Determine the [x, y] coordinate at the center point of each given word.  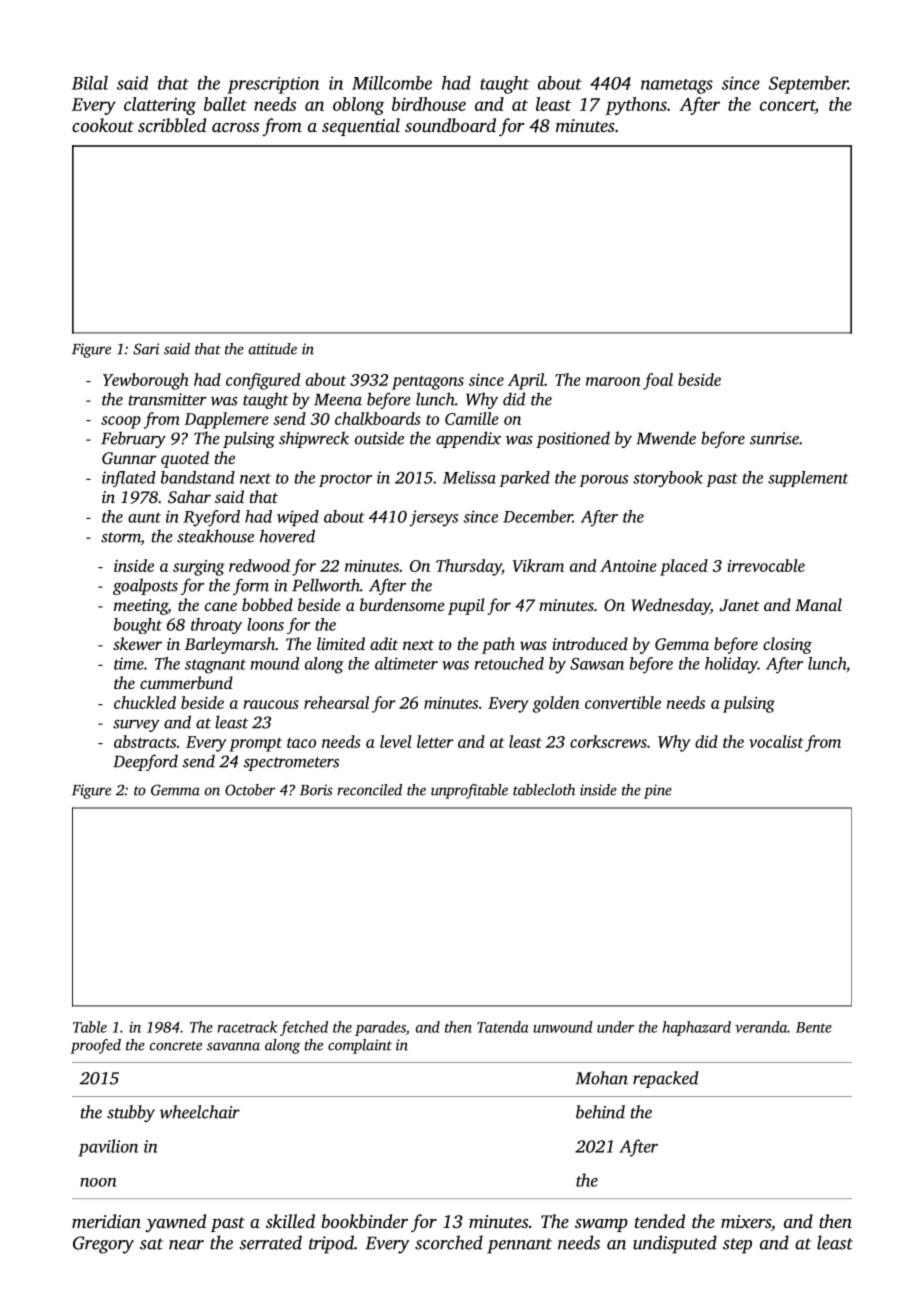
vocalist [776, 741]
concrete [176, 1046]
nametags [677, 86]
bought [138, 626]
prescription [273, 85]
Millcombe [392, 83]
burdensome [402, 604]
